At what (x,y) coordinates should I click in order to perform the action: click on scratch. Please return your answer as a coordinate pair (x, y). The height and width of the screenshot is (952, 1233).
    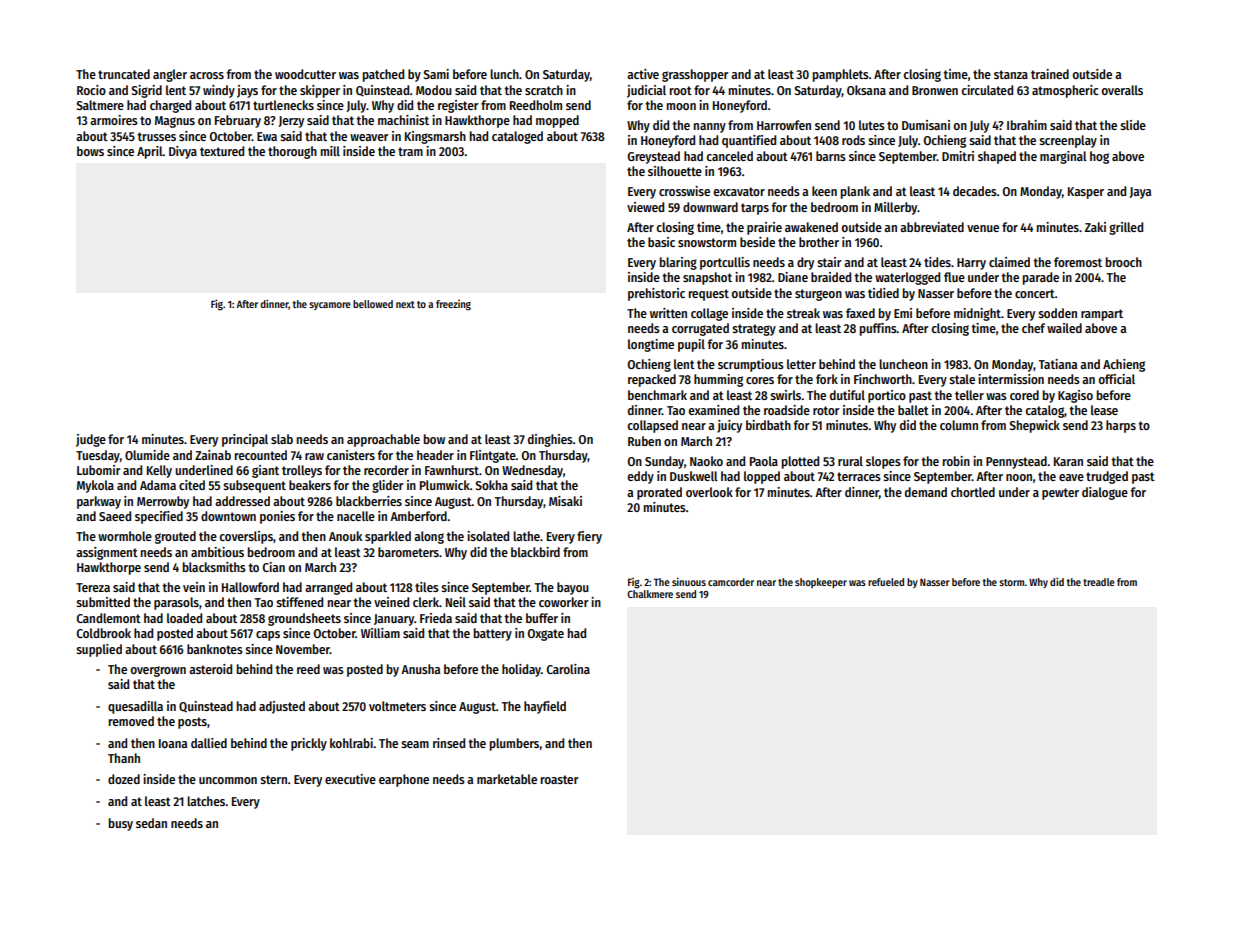
    Looking at the image, I should click on (544, 90).
